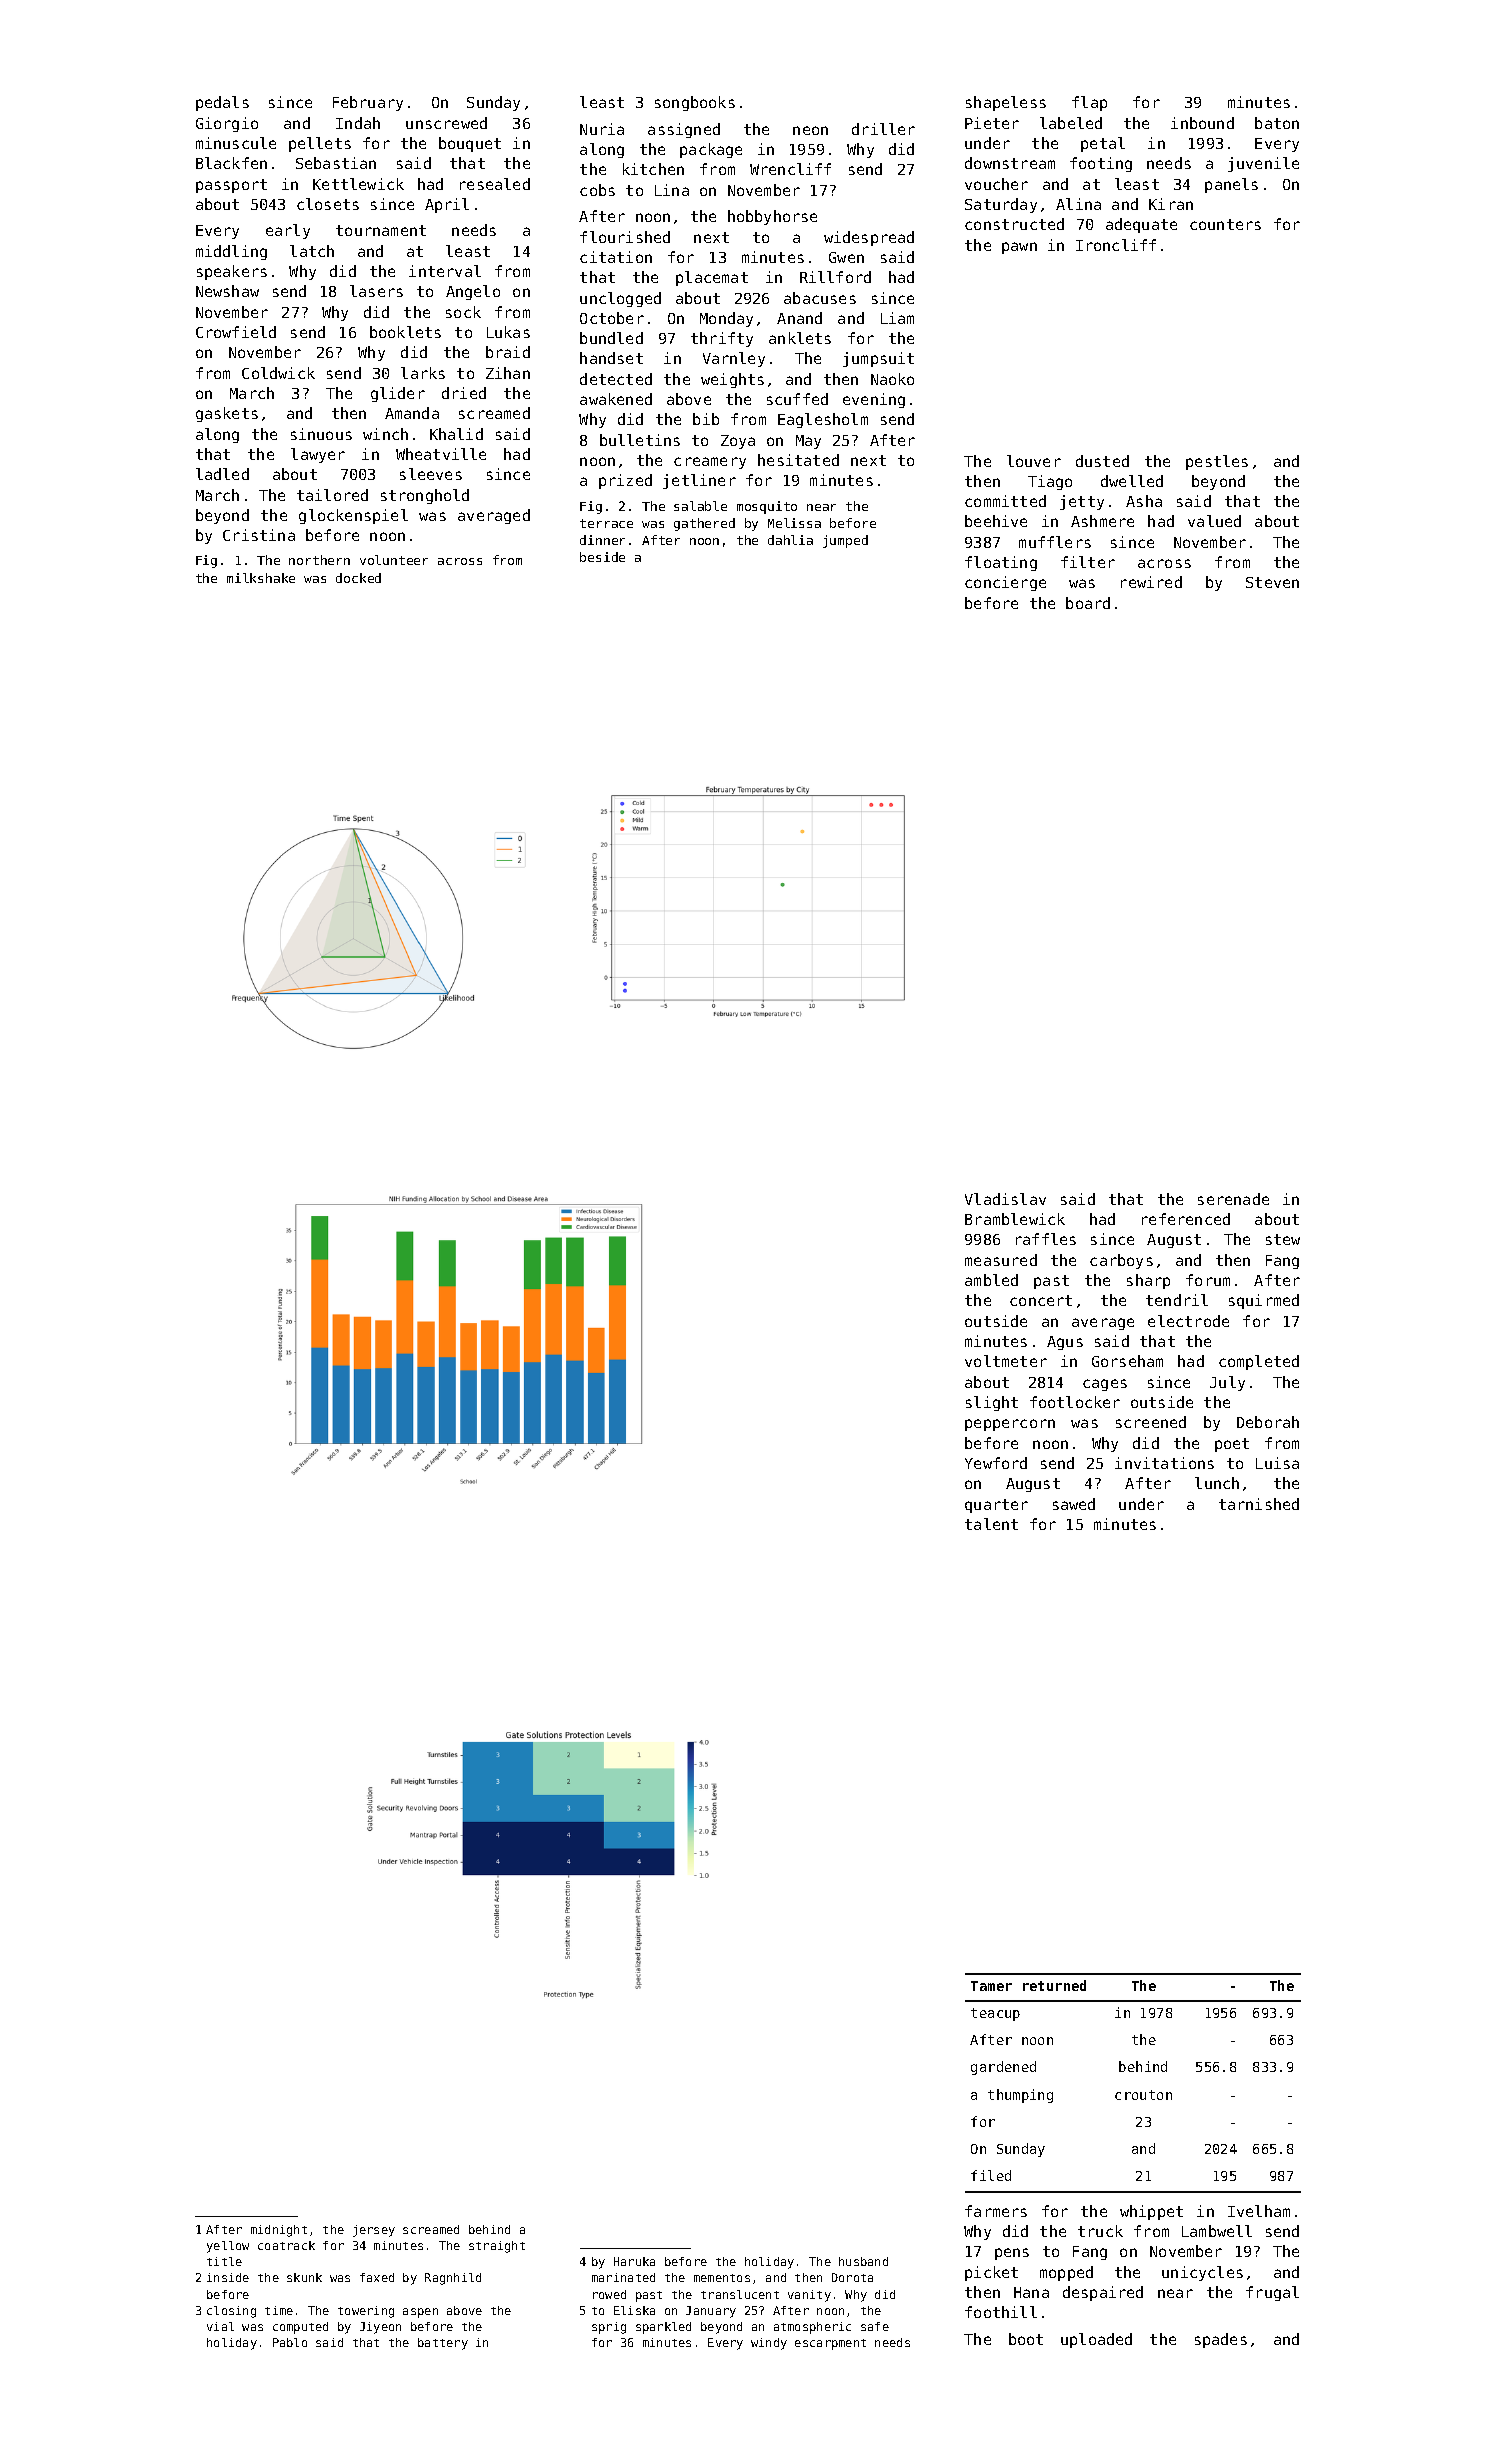 This image has width=1496, height=2464. Describe the element at coordinates (875, 2326) in the image. I see `safe` at that location.
